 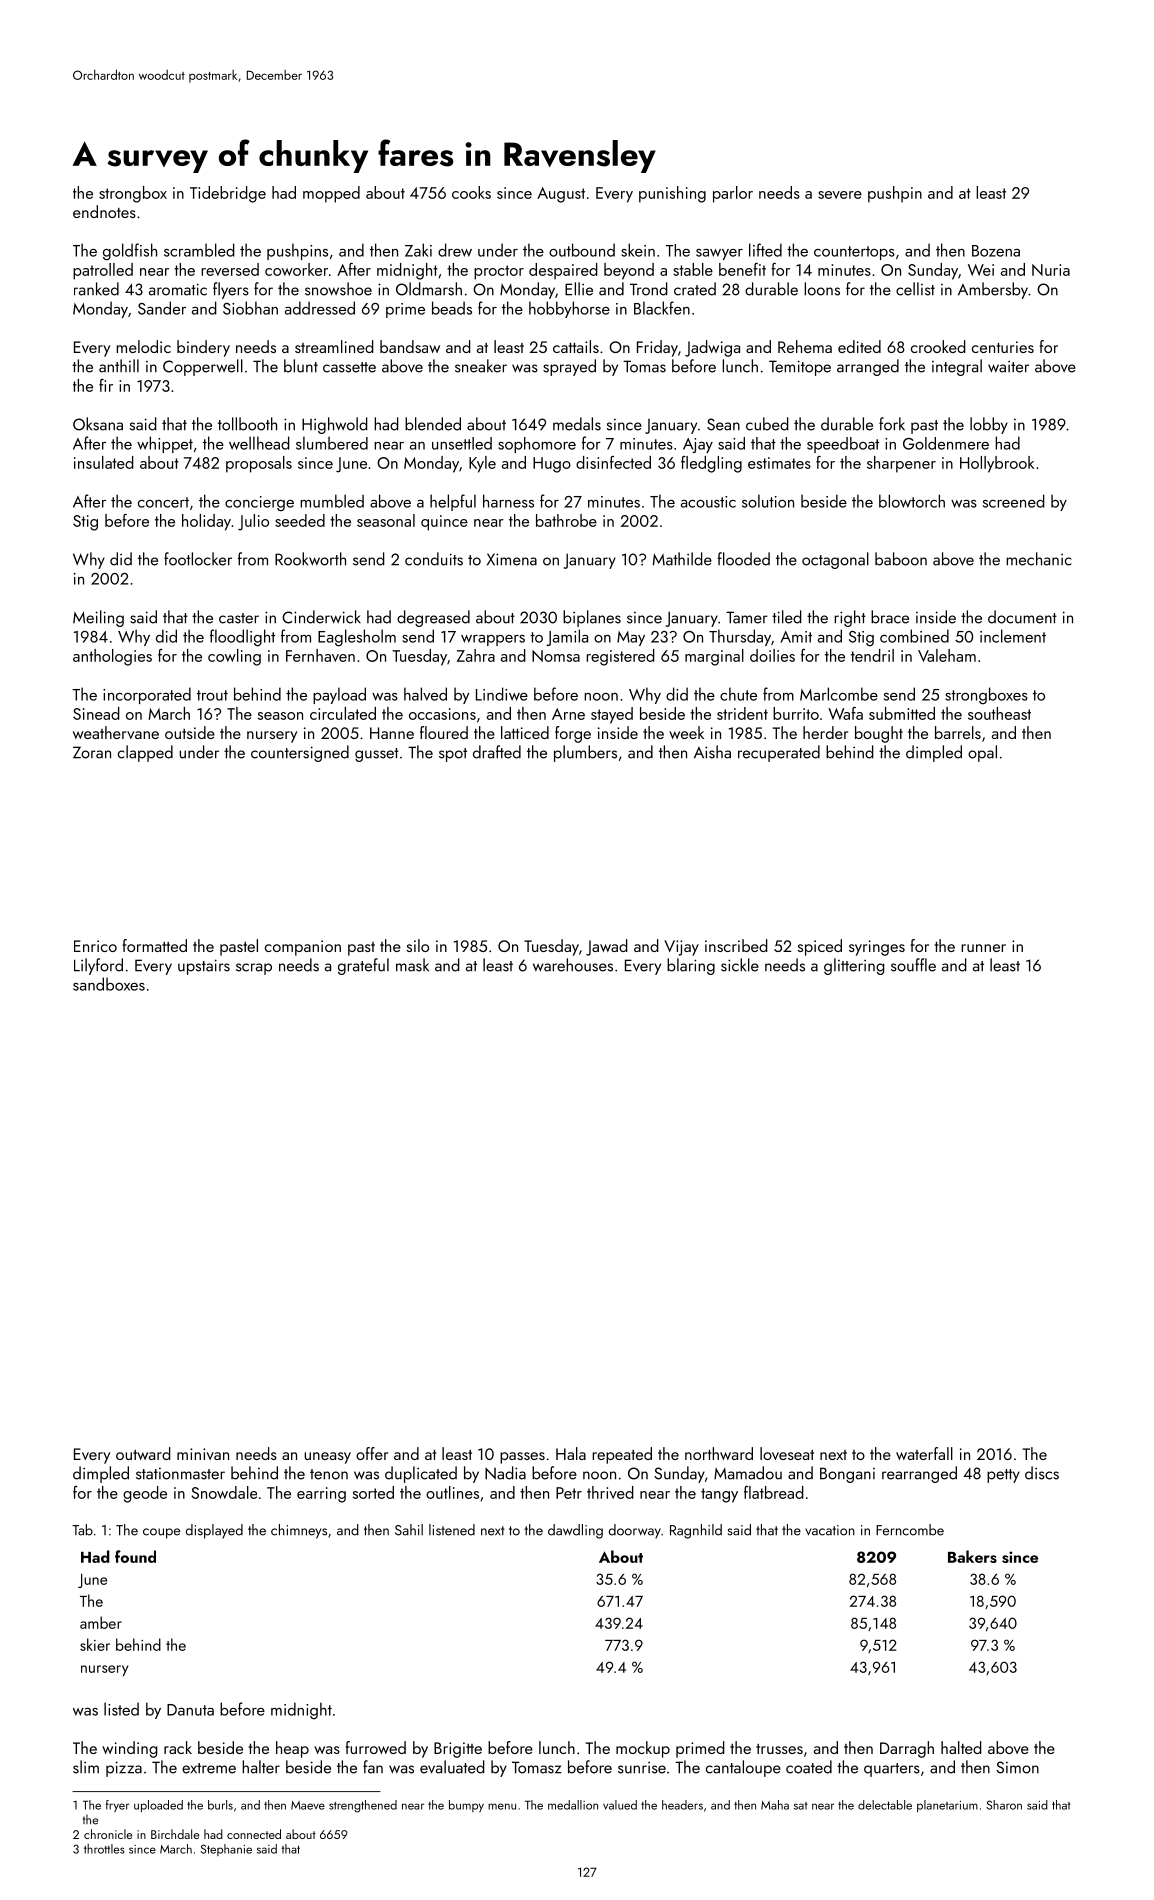 What do you see at coordinates (1008, 367) in the document?
I see `waiter` at bounding box center [1008, 367].
